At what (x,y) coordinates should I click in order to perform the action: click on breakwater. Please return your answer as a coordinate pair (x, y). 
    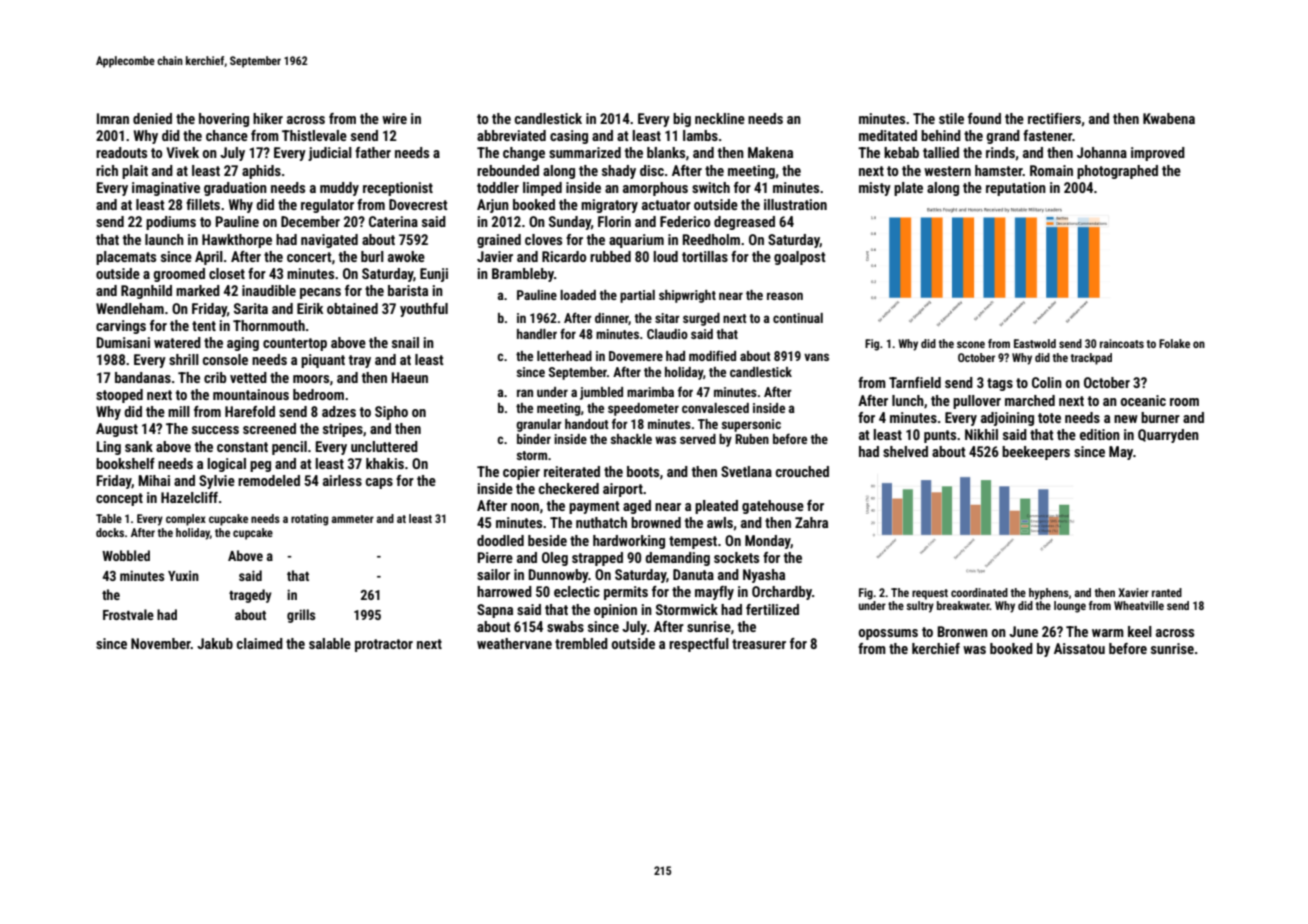
    Looking at the image, I should click on (963, 605).
